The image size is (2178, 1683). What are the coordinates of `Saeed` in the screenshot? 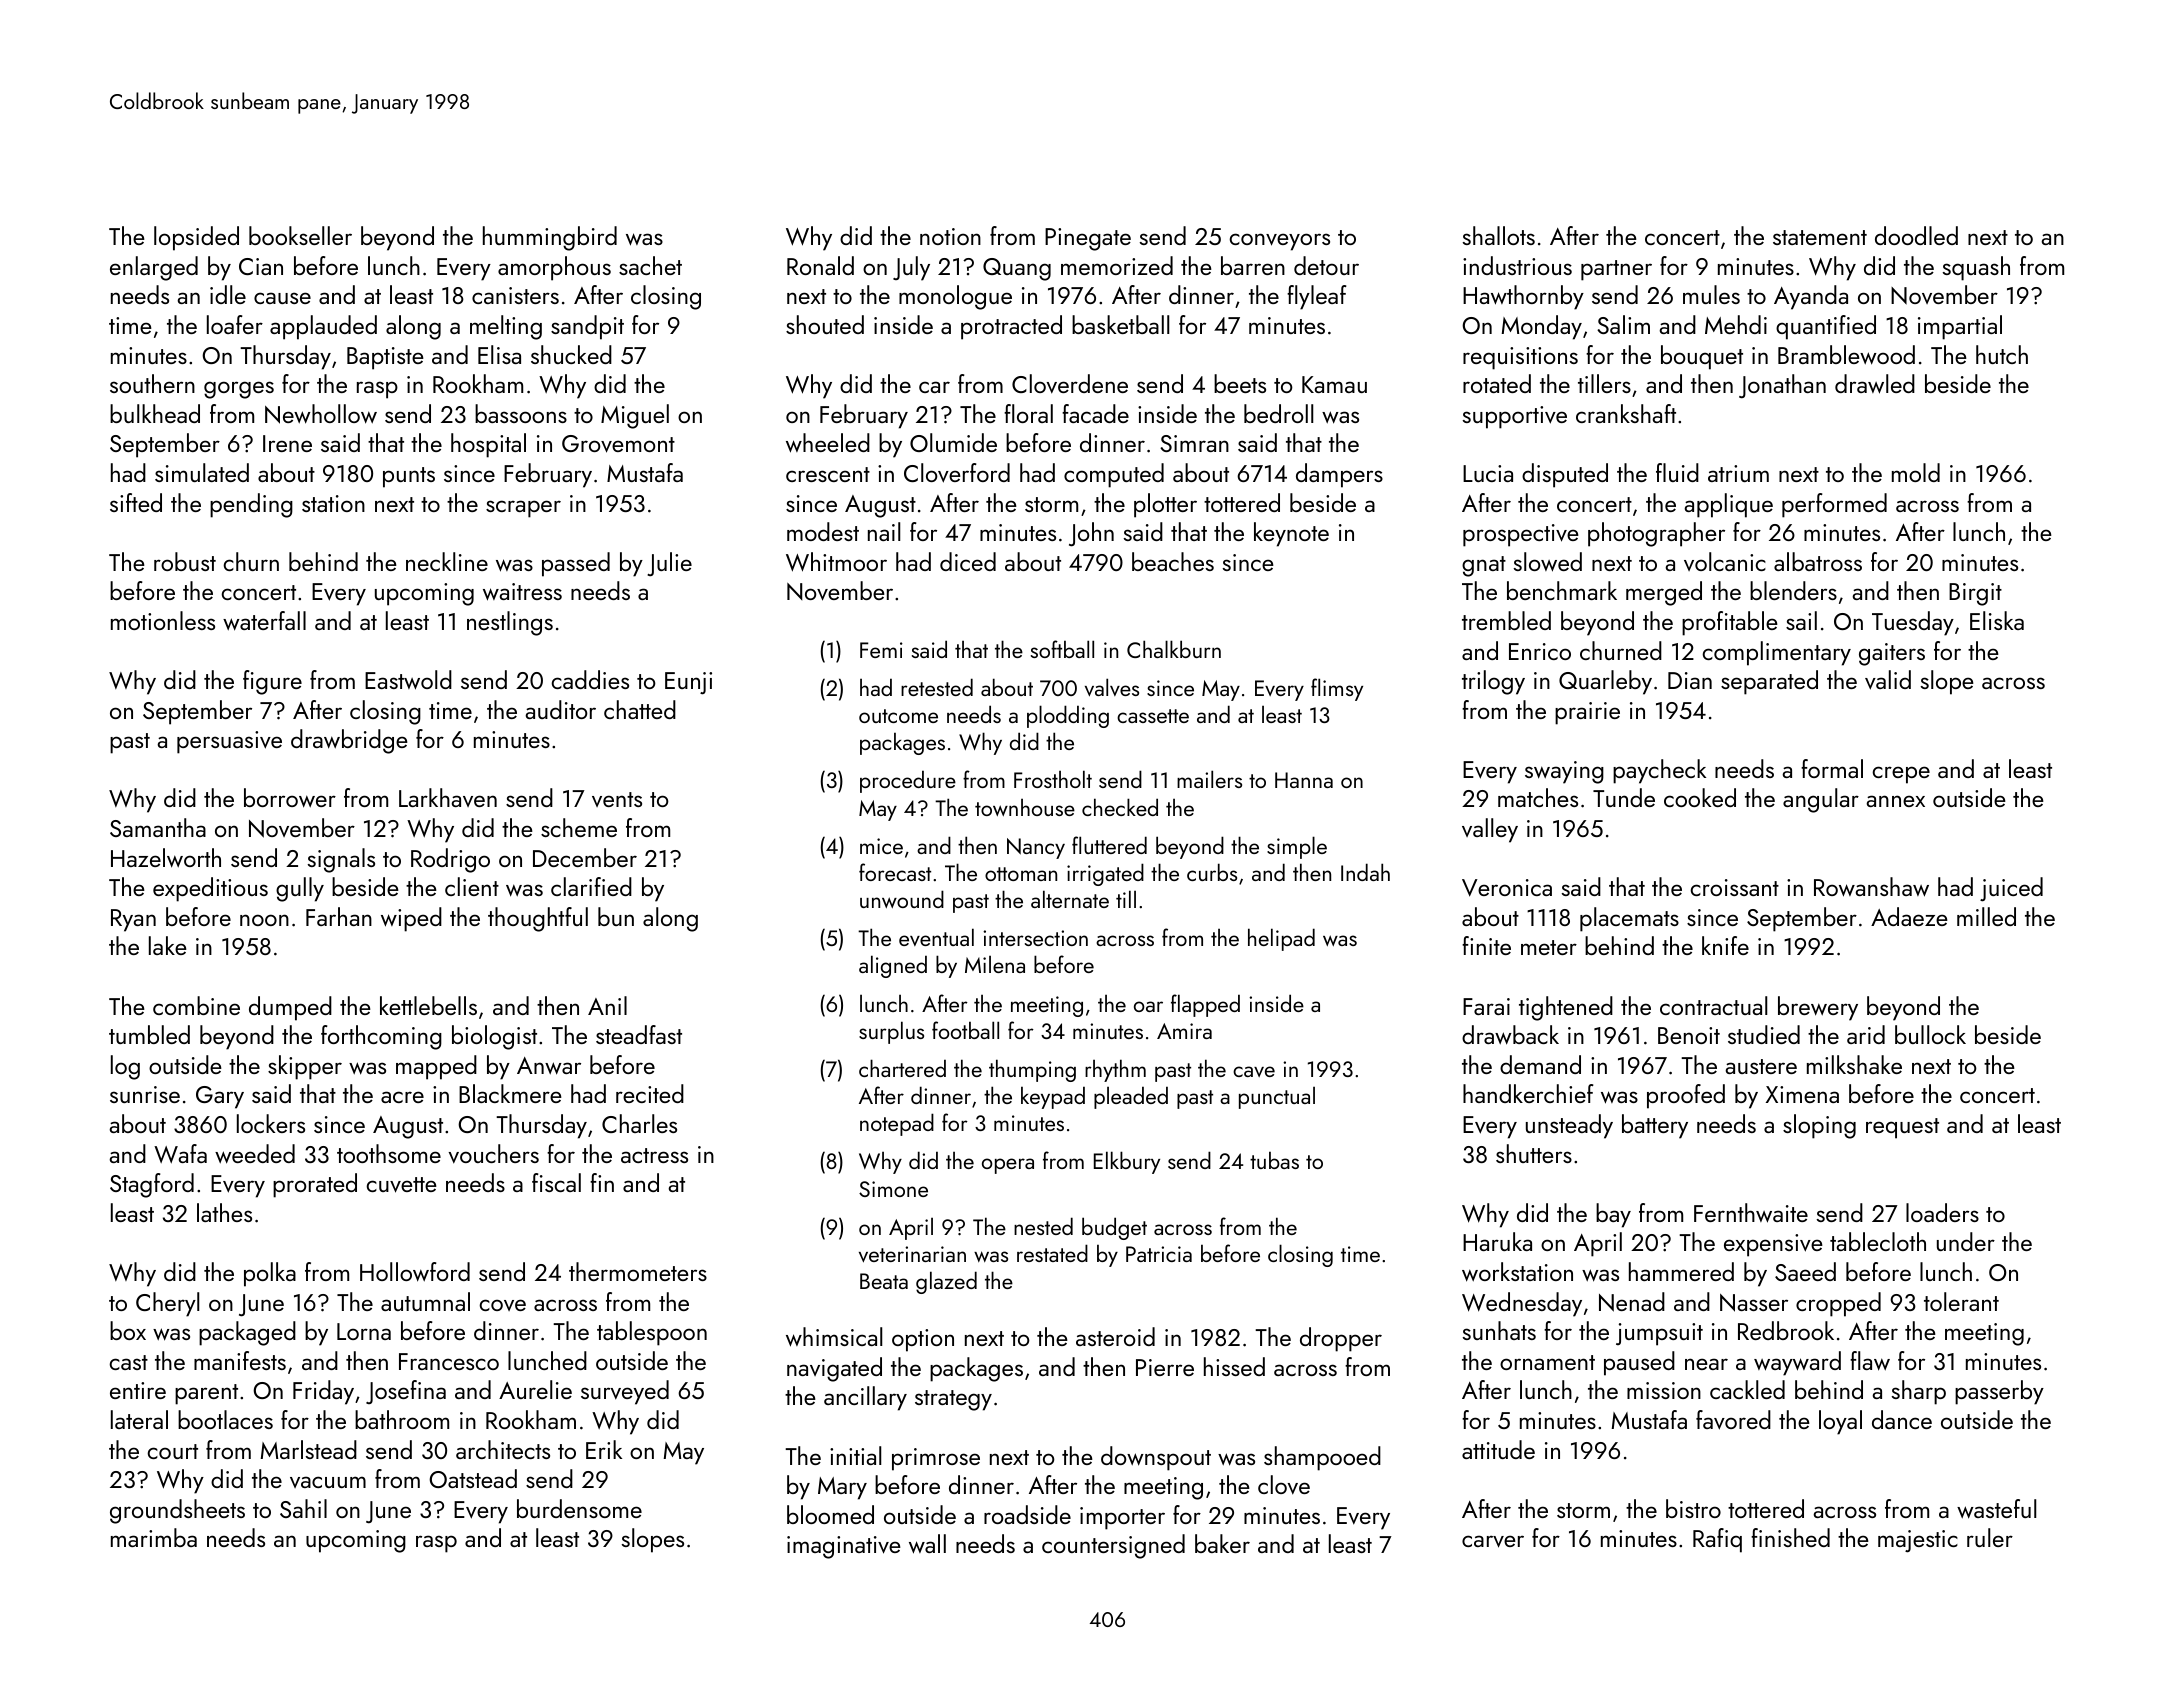 It's located at (1805, 1271).
